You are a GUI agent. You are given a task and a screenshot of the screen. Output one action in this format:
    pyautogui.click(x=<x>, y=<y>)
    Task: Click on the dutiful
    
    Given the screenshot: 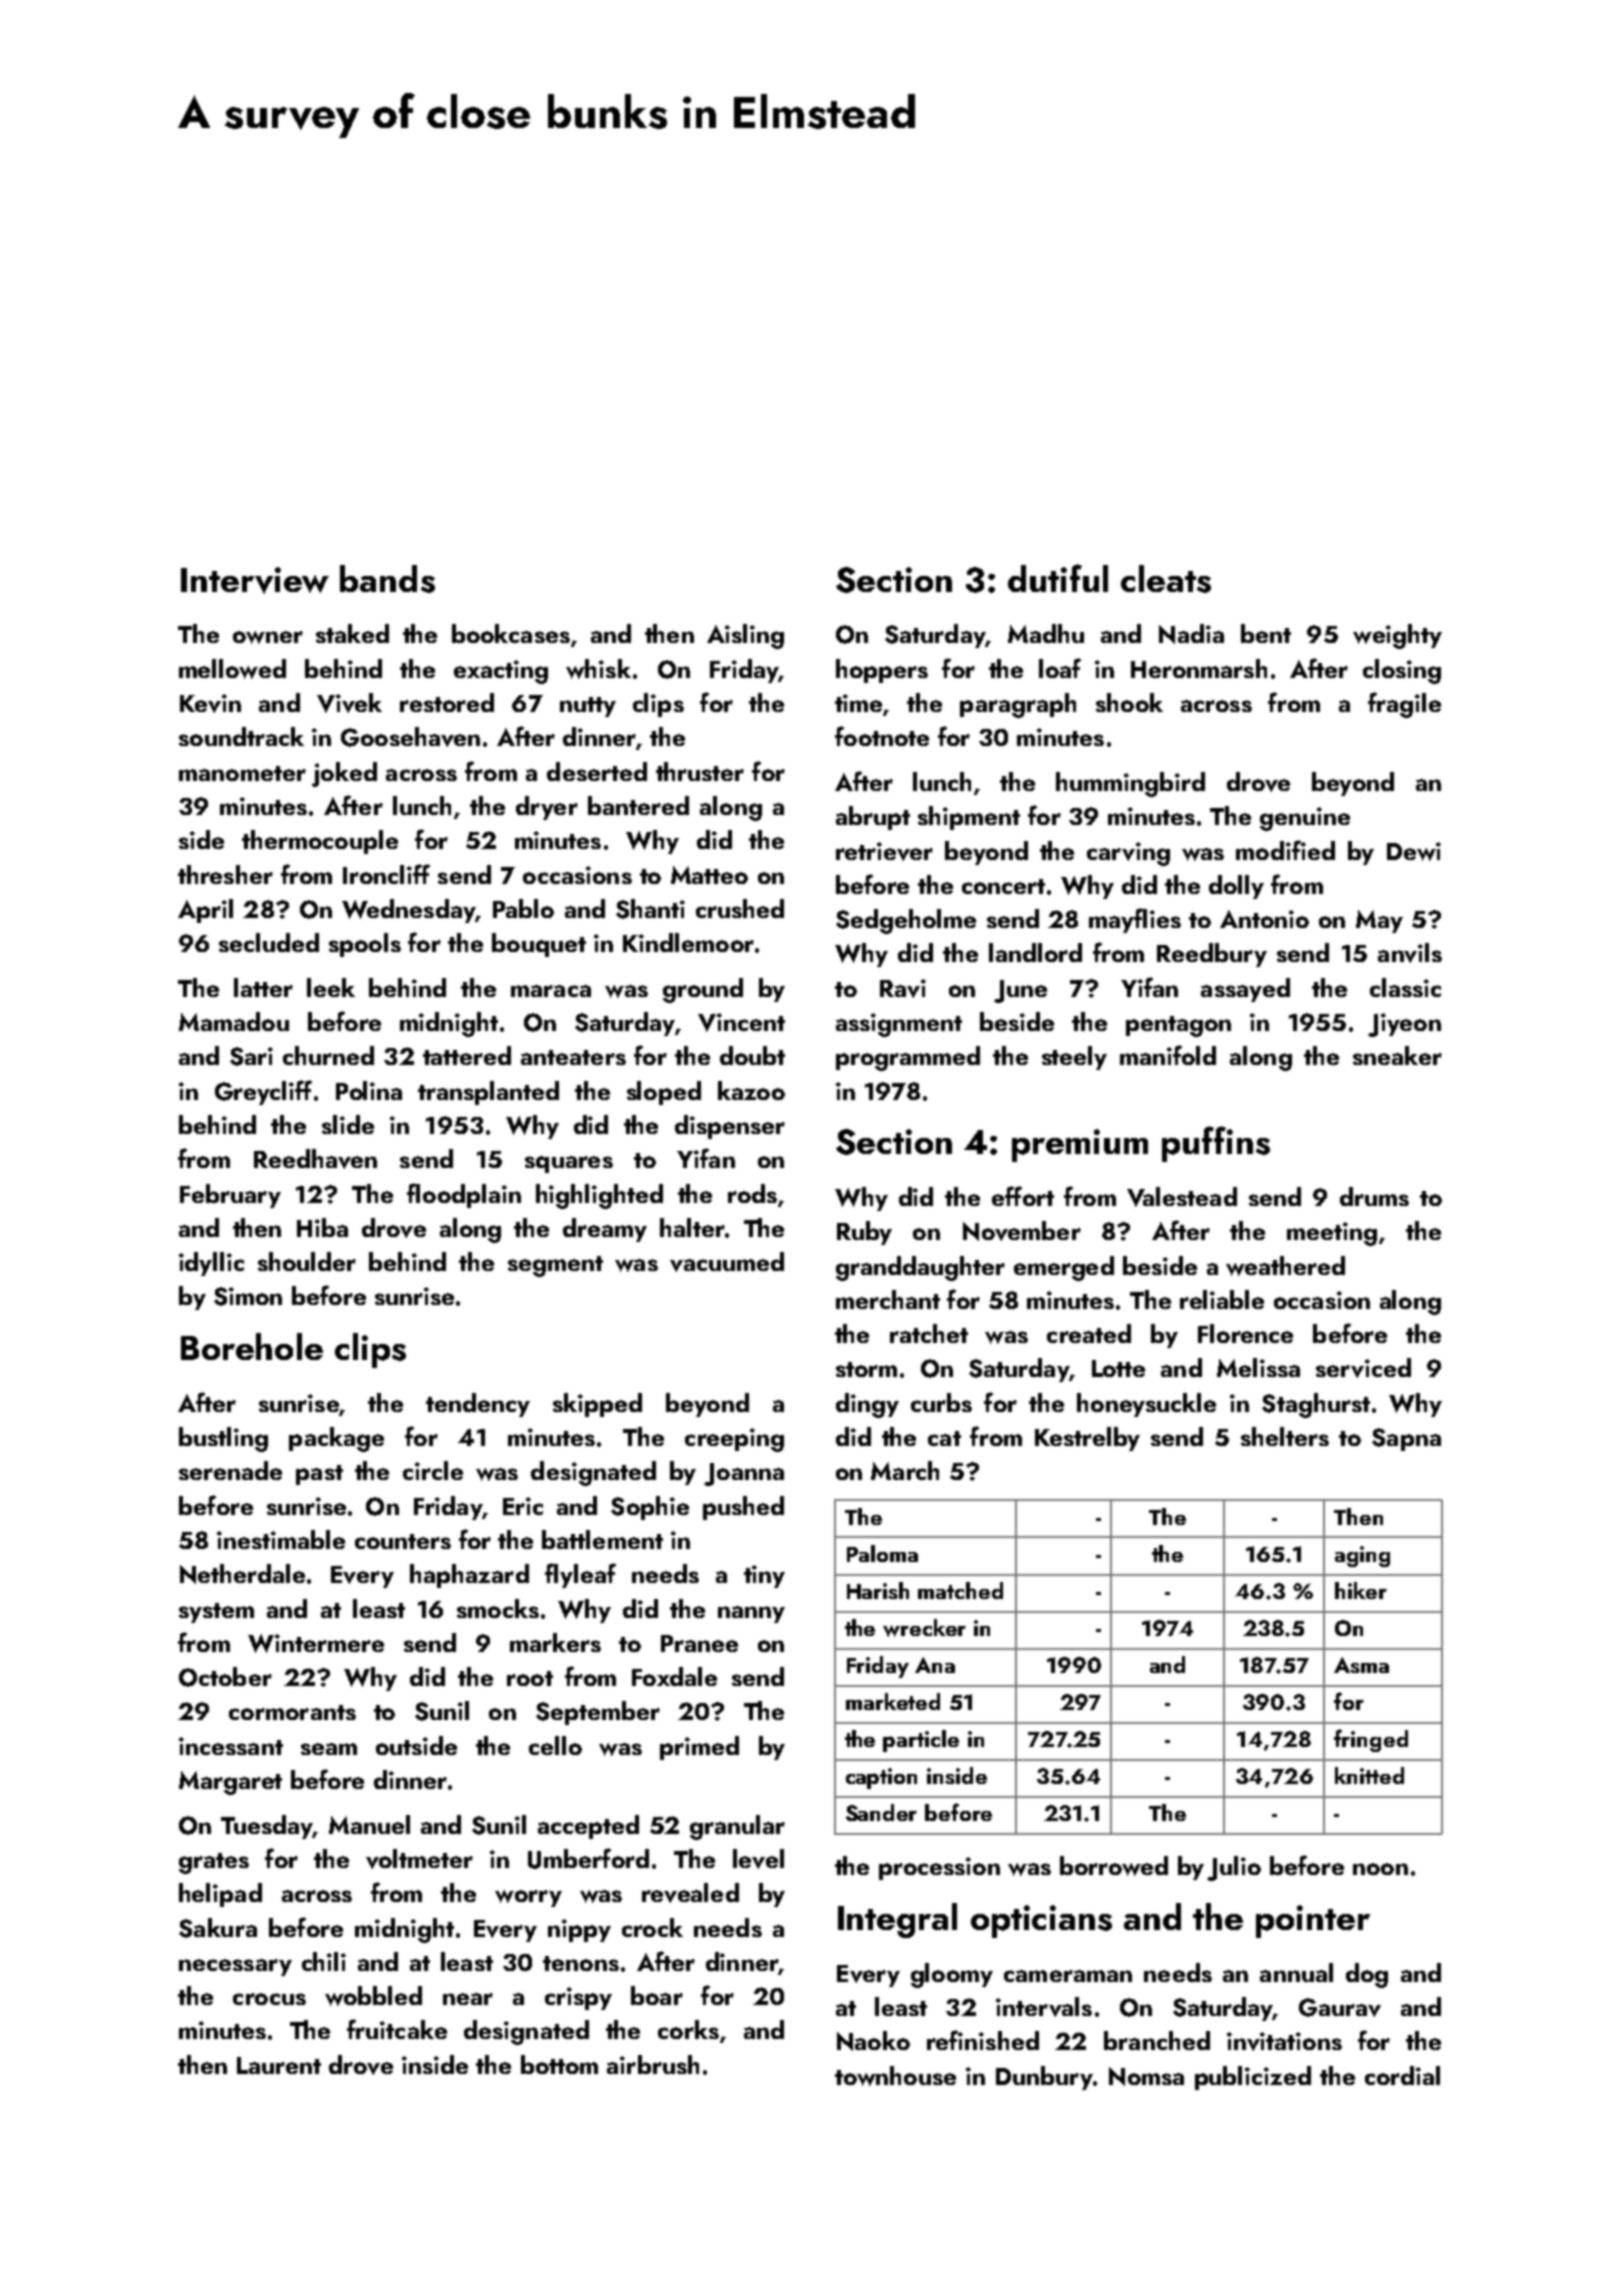 What is the action you would take?
    pyautogui.click(x=1058, y=578)
